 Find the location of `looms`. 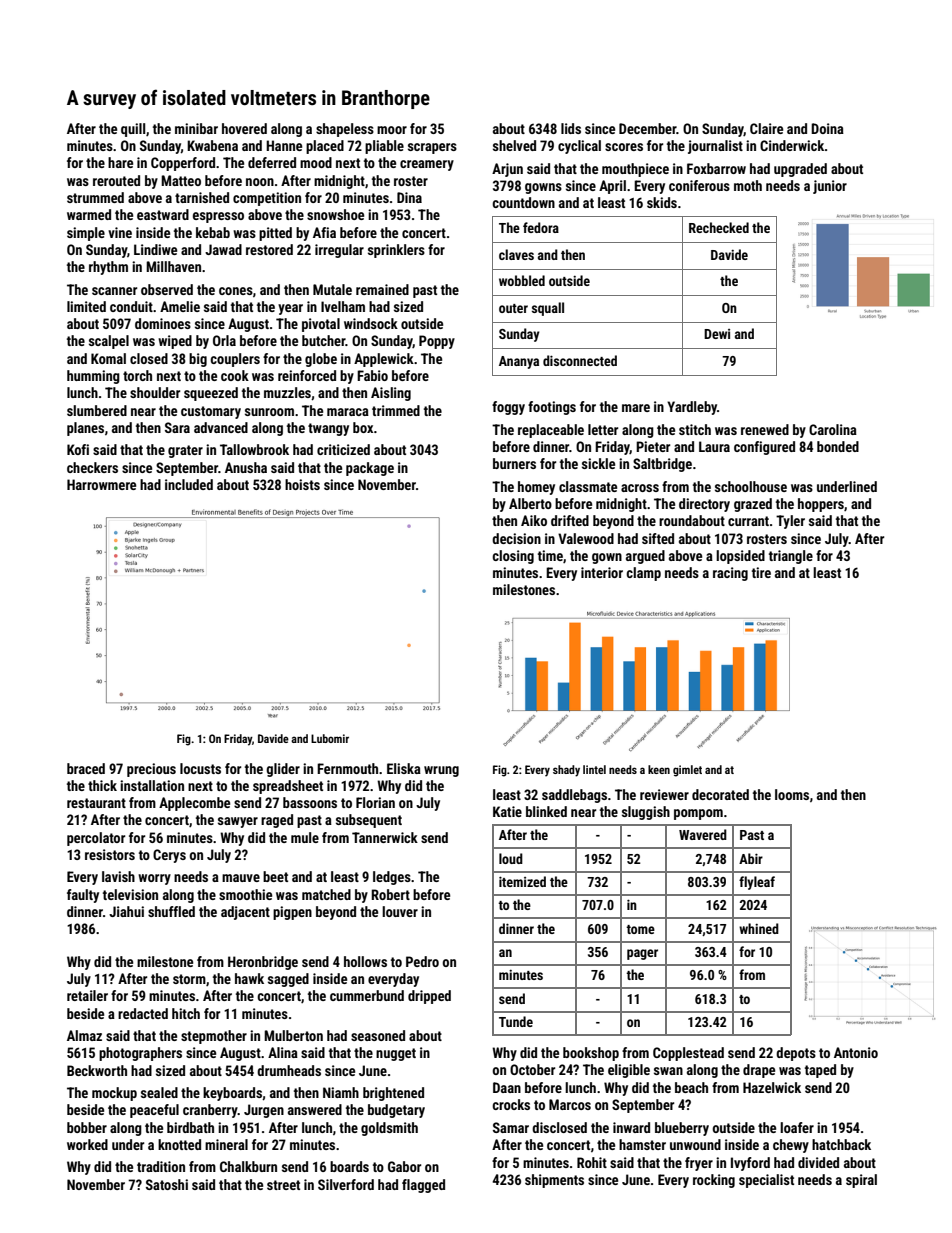

looms is located at coordinates (792, 794).
